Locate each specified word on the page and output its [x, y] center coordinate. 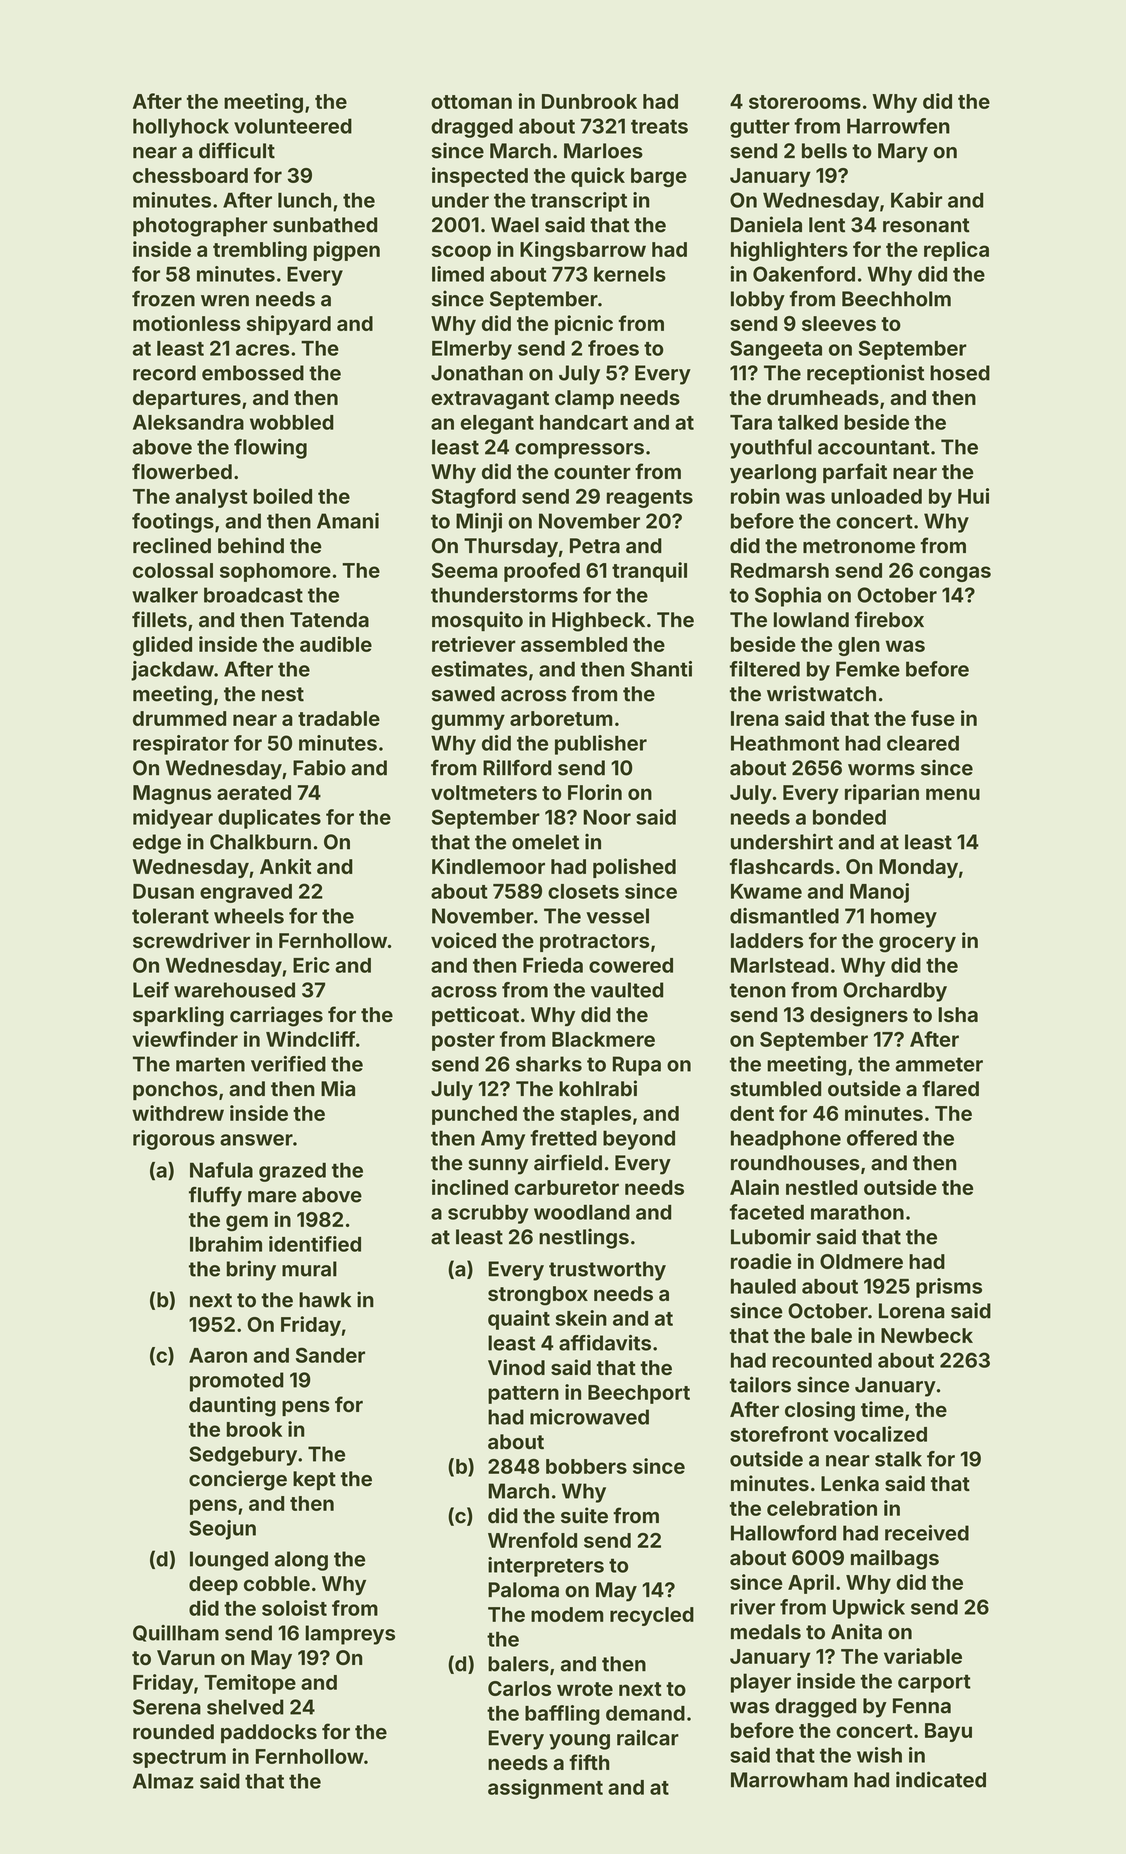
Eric [311, 965]
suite [584, 1515]
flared [950, 1088]
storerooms [805, 102]
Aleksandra [188, 422]
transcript [579, 202]
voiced [463, 940]
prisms [949, 1288]
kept [314, 1480]
